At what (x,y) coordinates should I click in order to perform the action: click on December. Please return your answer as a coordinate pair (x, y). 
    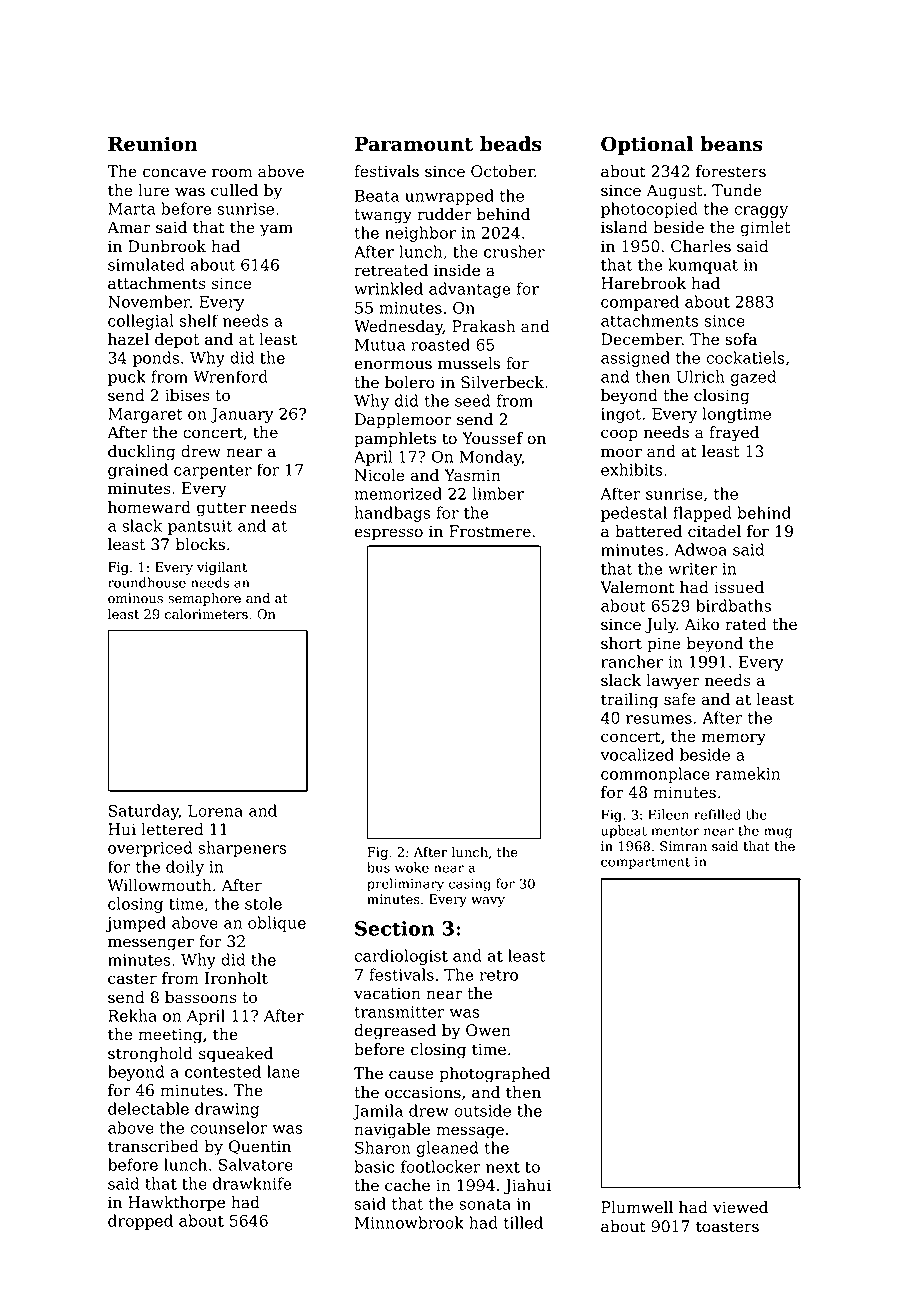
    Looking at the image, I should click on (641, 339).
